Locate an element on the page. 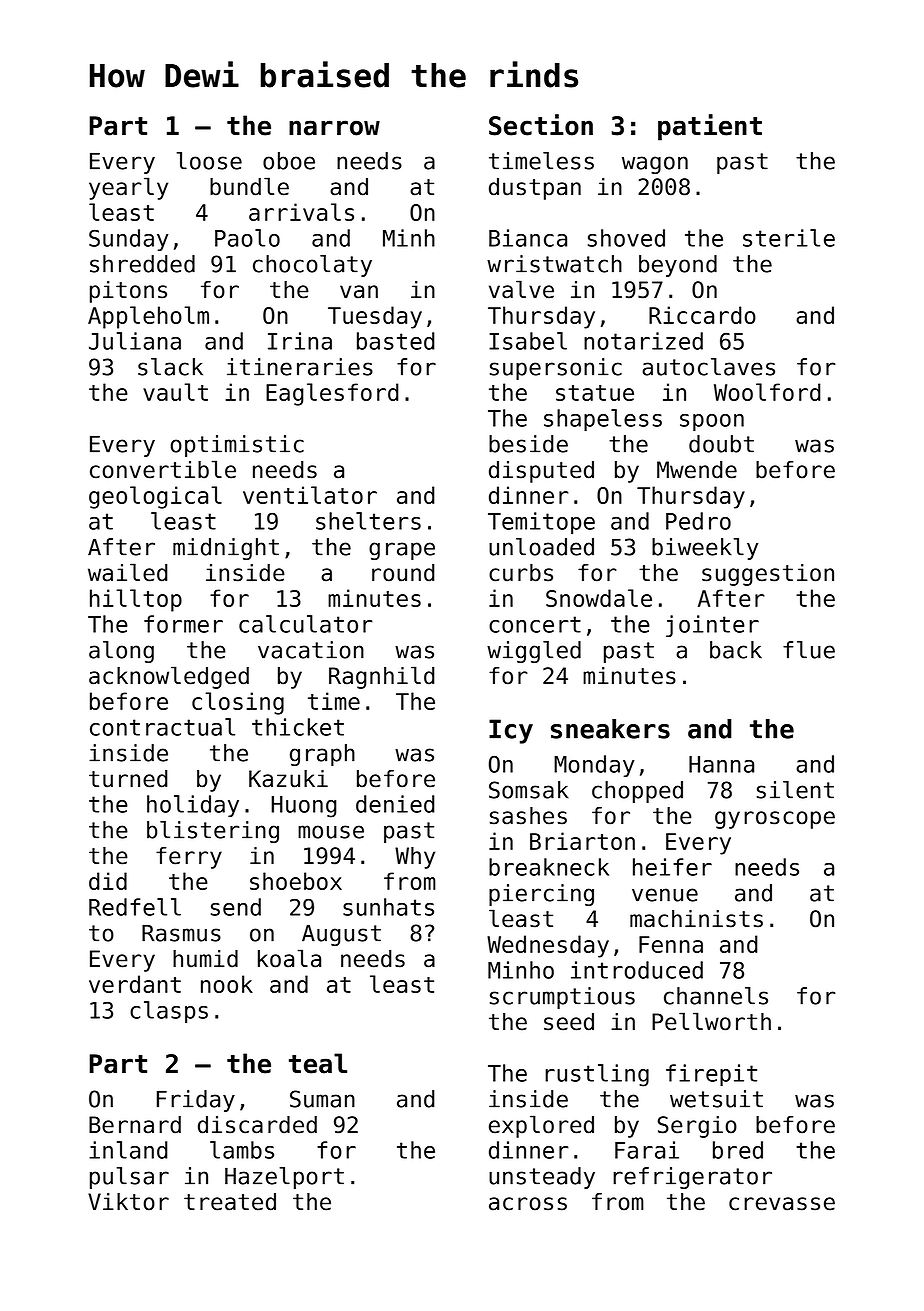  narrow is located at coordinates (334, 128).
